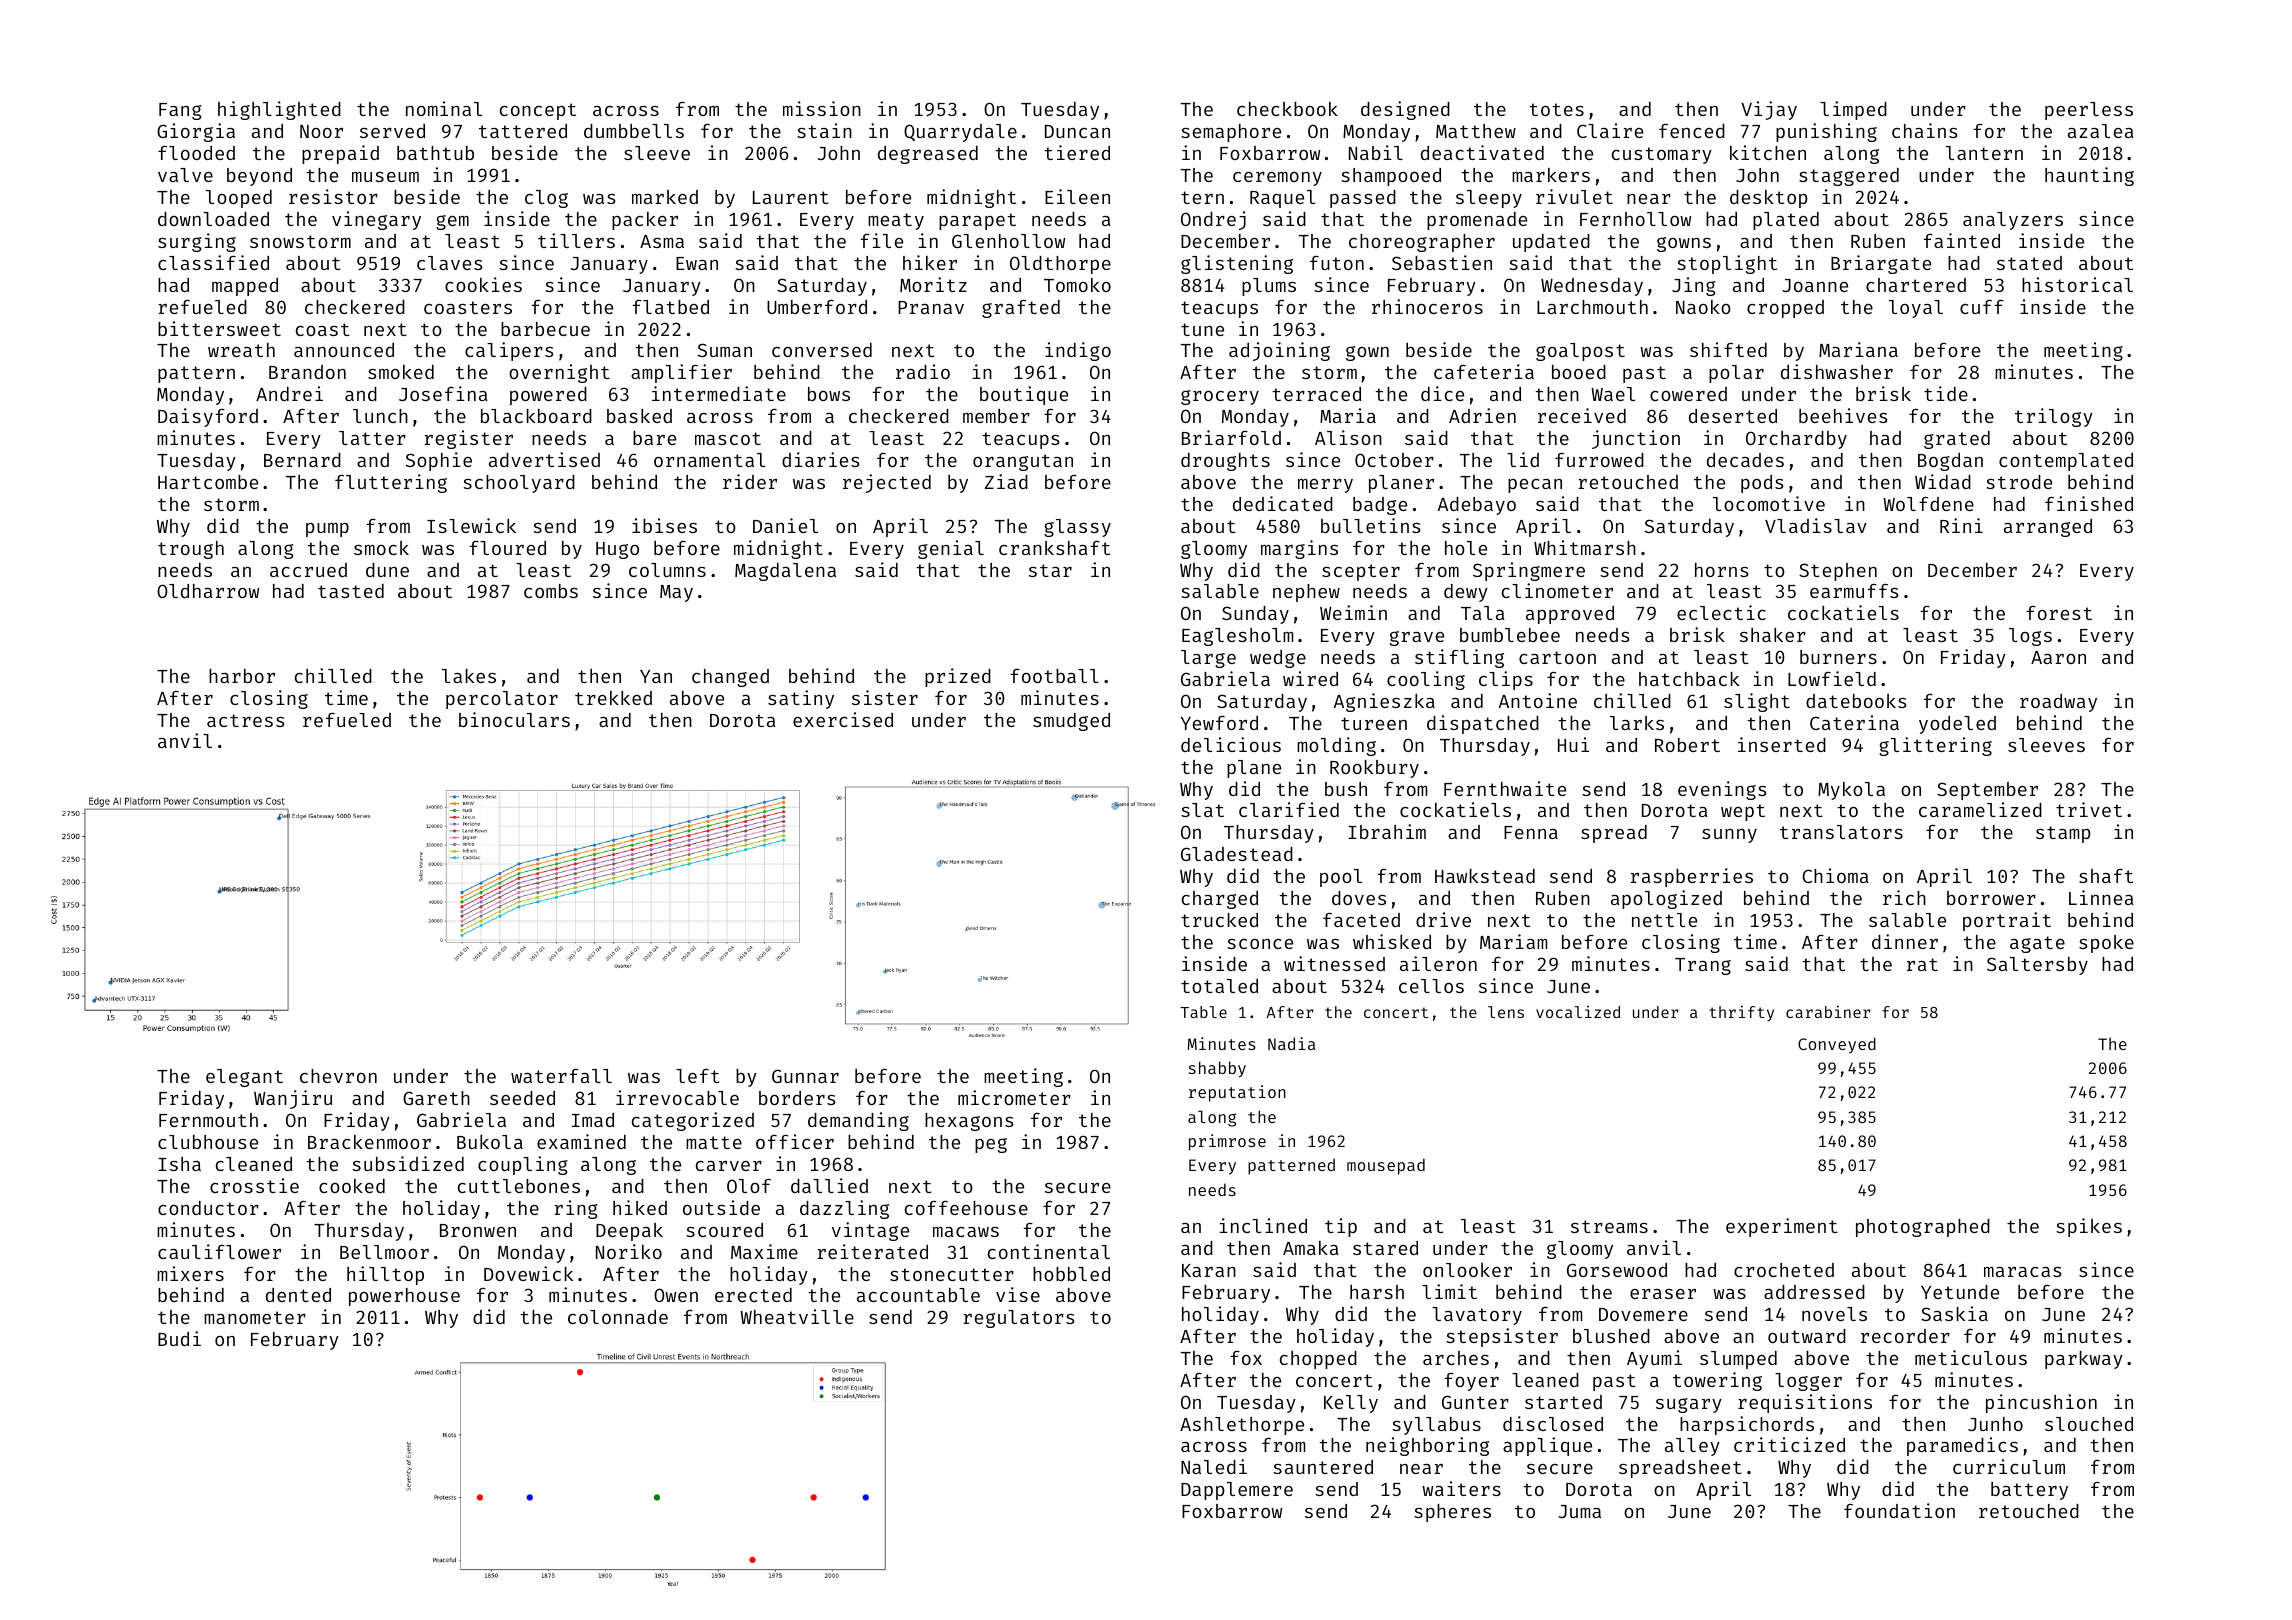 The image size is (2292, 1620). I want to click on trough, so click(191, 550).
